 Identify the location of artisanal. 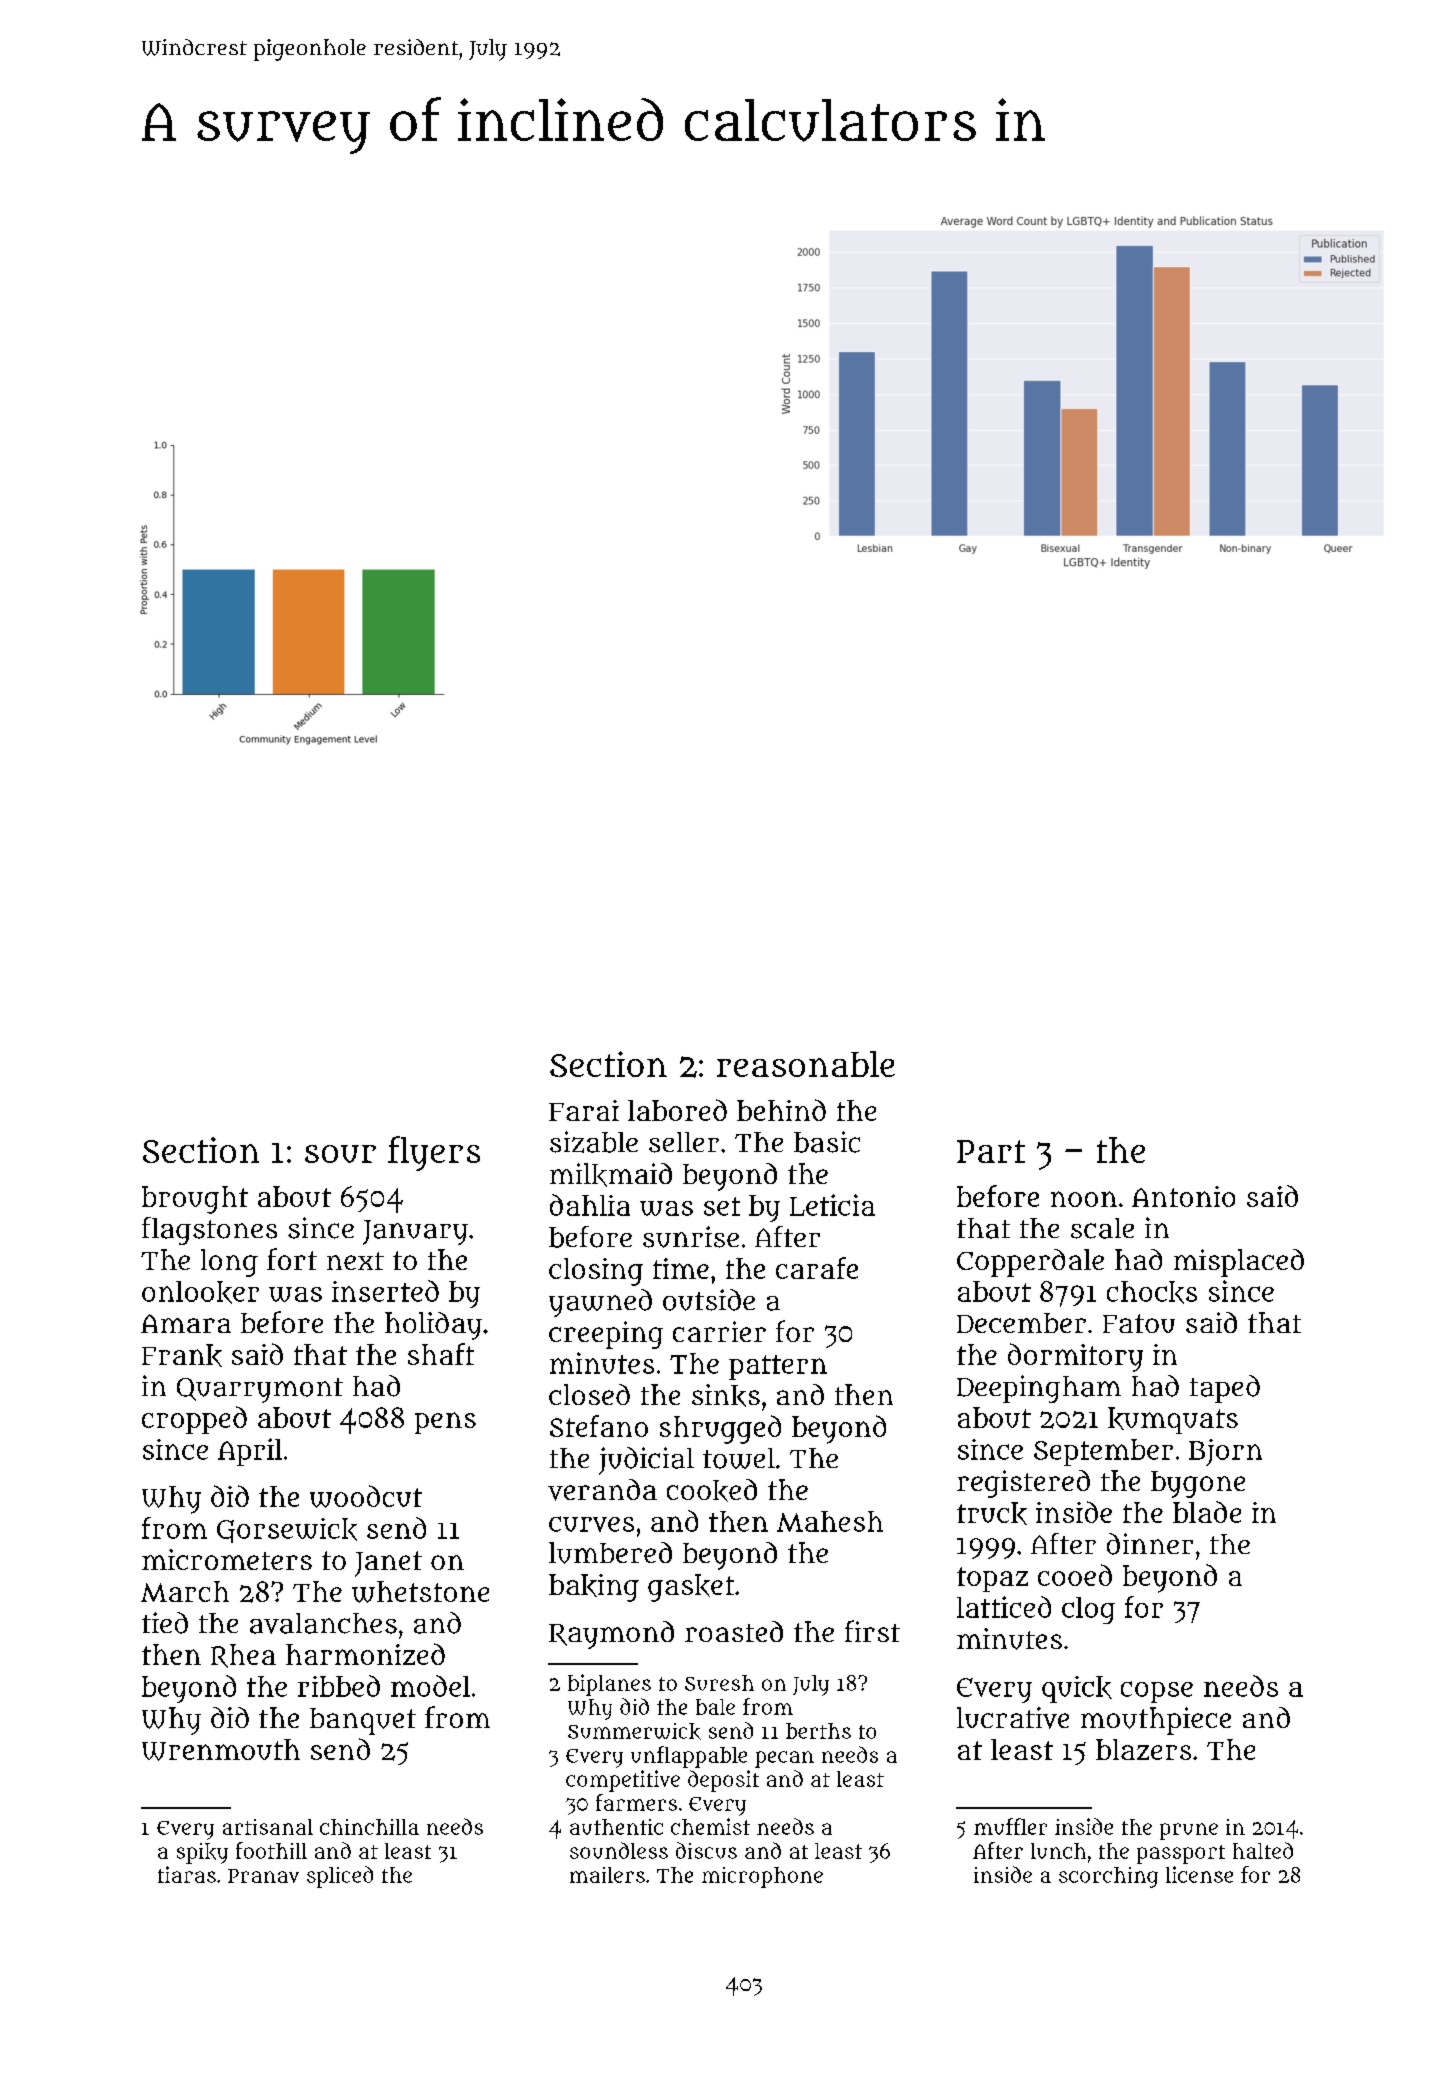
(268, 1827).
